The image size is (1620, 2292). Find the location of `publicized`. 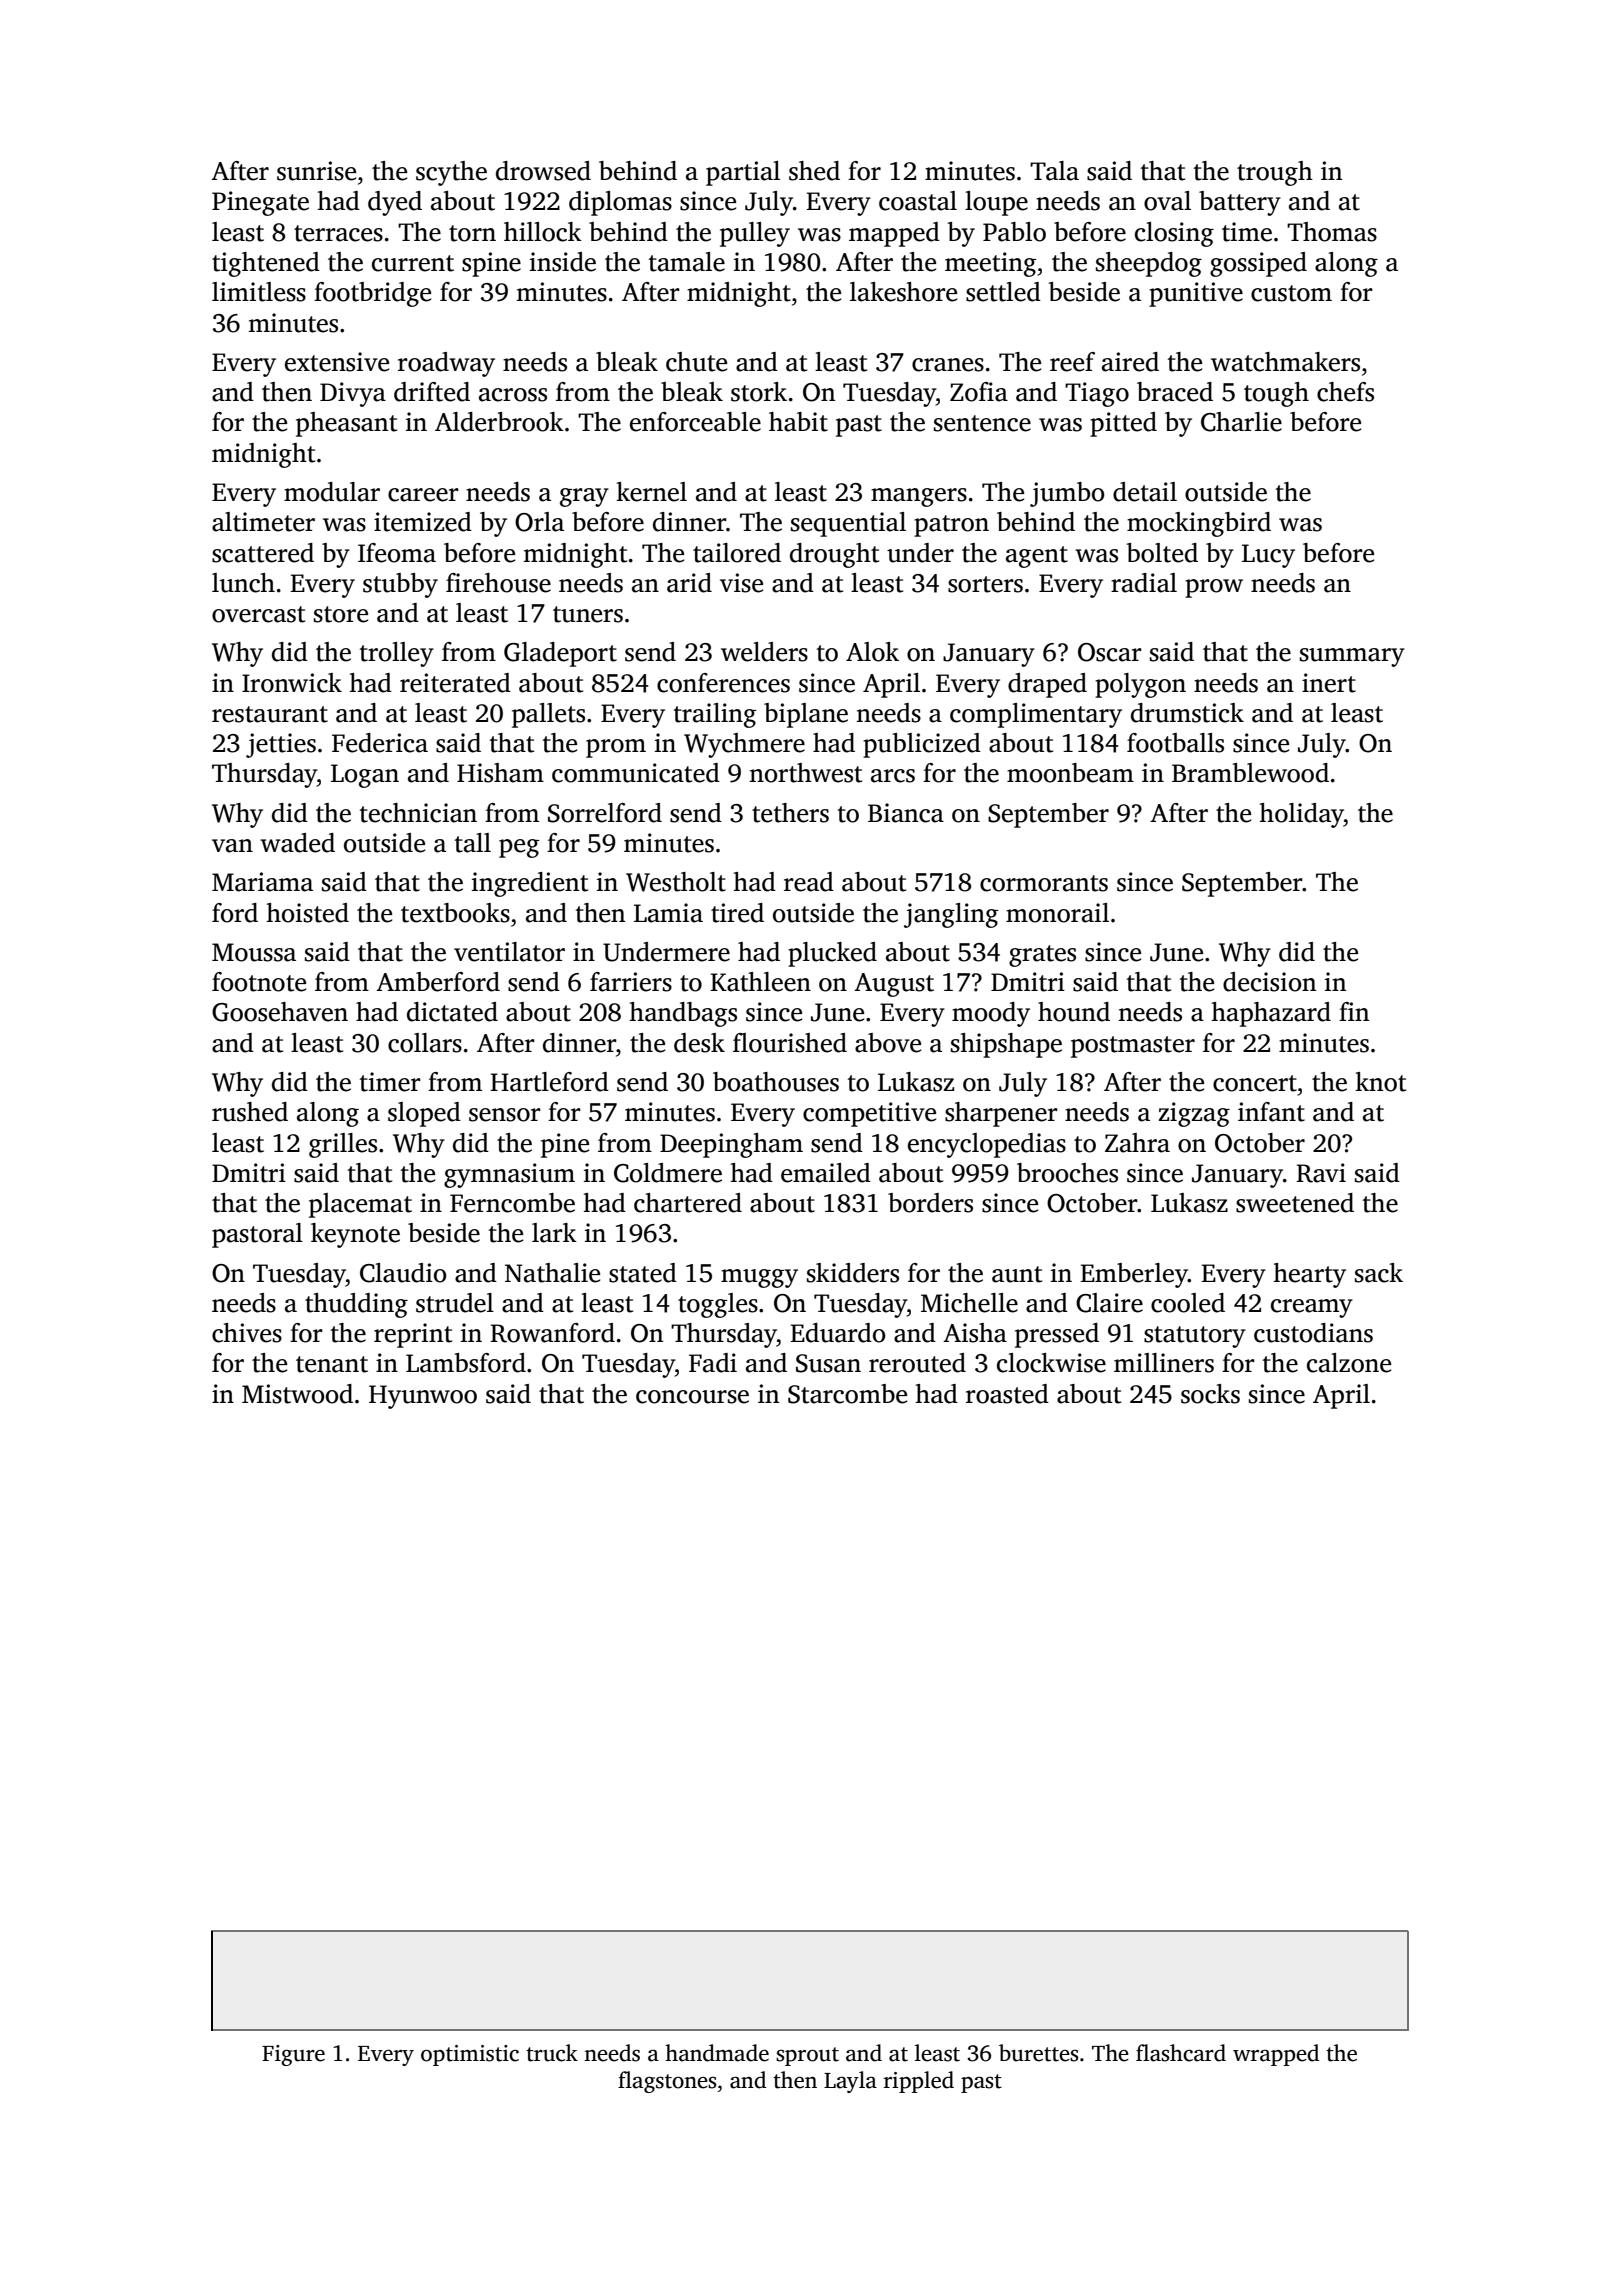

publicized is located at coordinates (922, 745).
